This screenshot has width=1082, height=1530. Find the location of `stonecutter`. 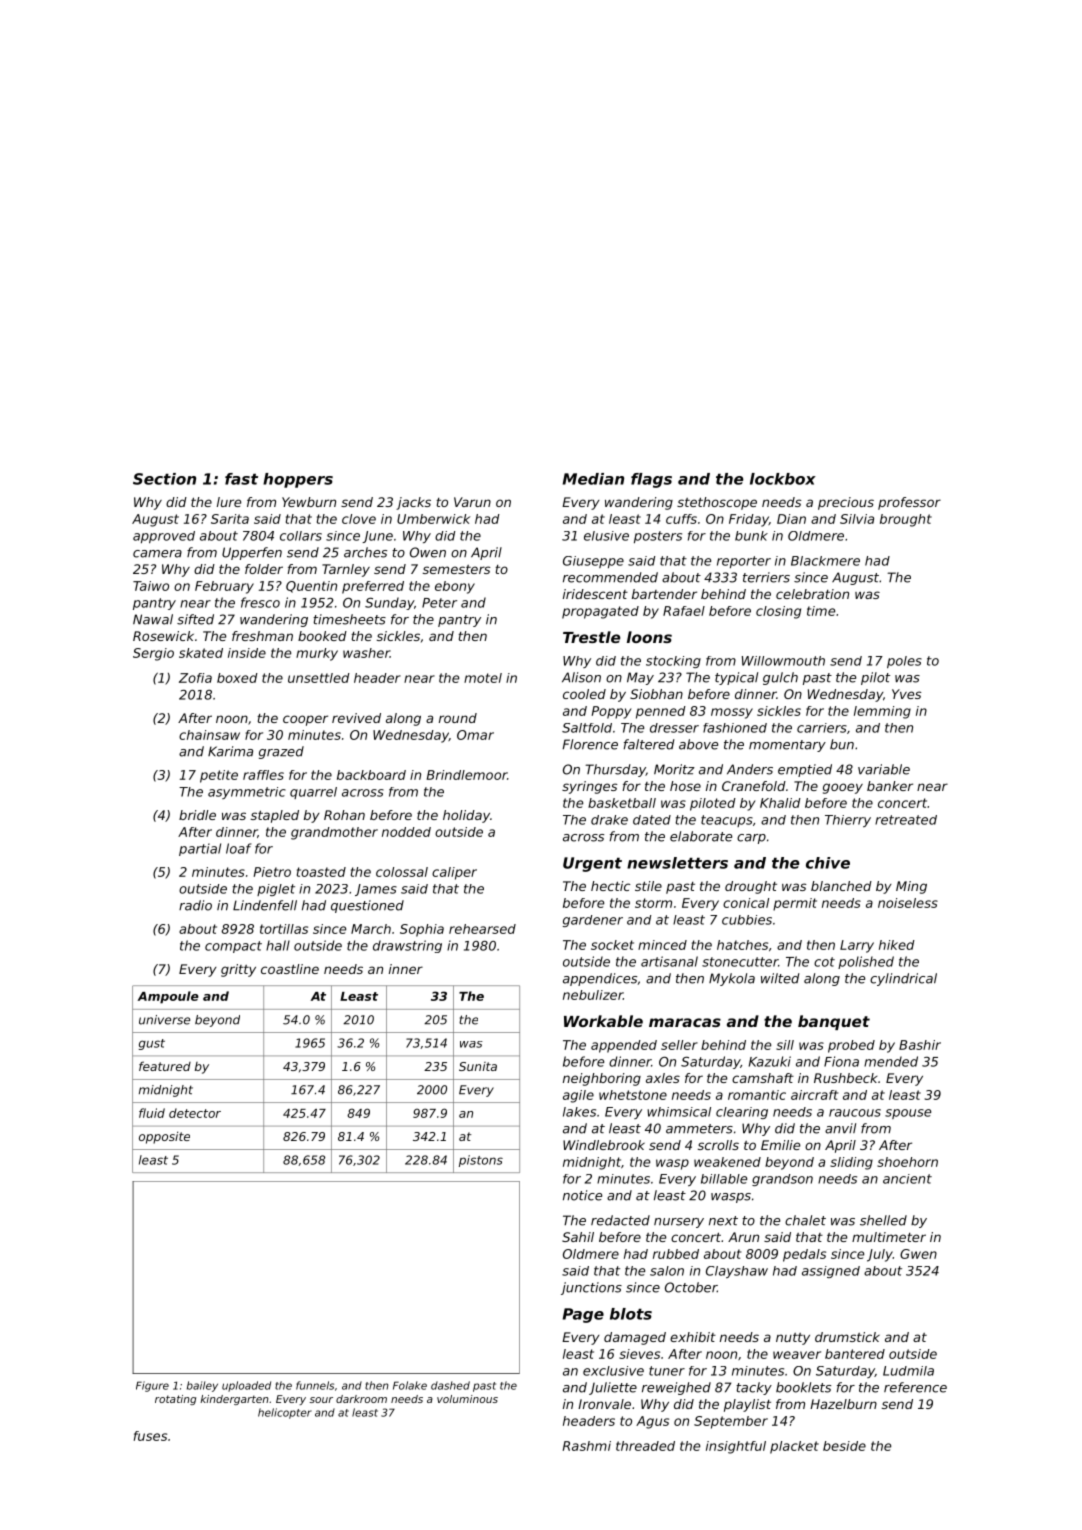

stonecutter is located at coordinates (740, 962).
